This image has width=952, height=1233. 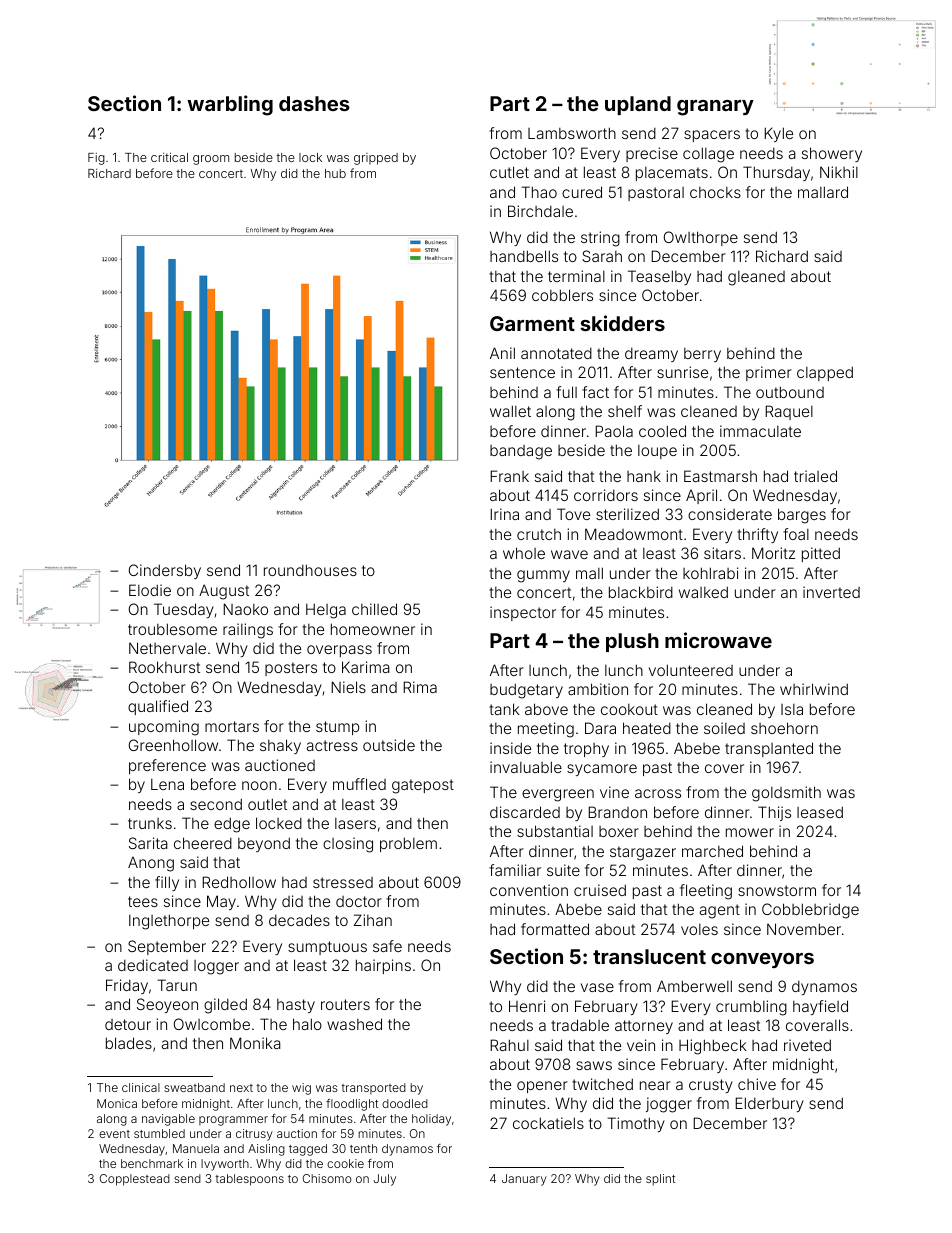 What do you see at coordinates (314, 103) in the image?
I see `dashes` at bounding box center [314, 103].
